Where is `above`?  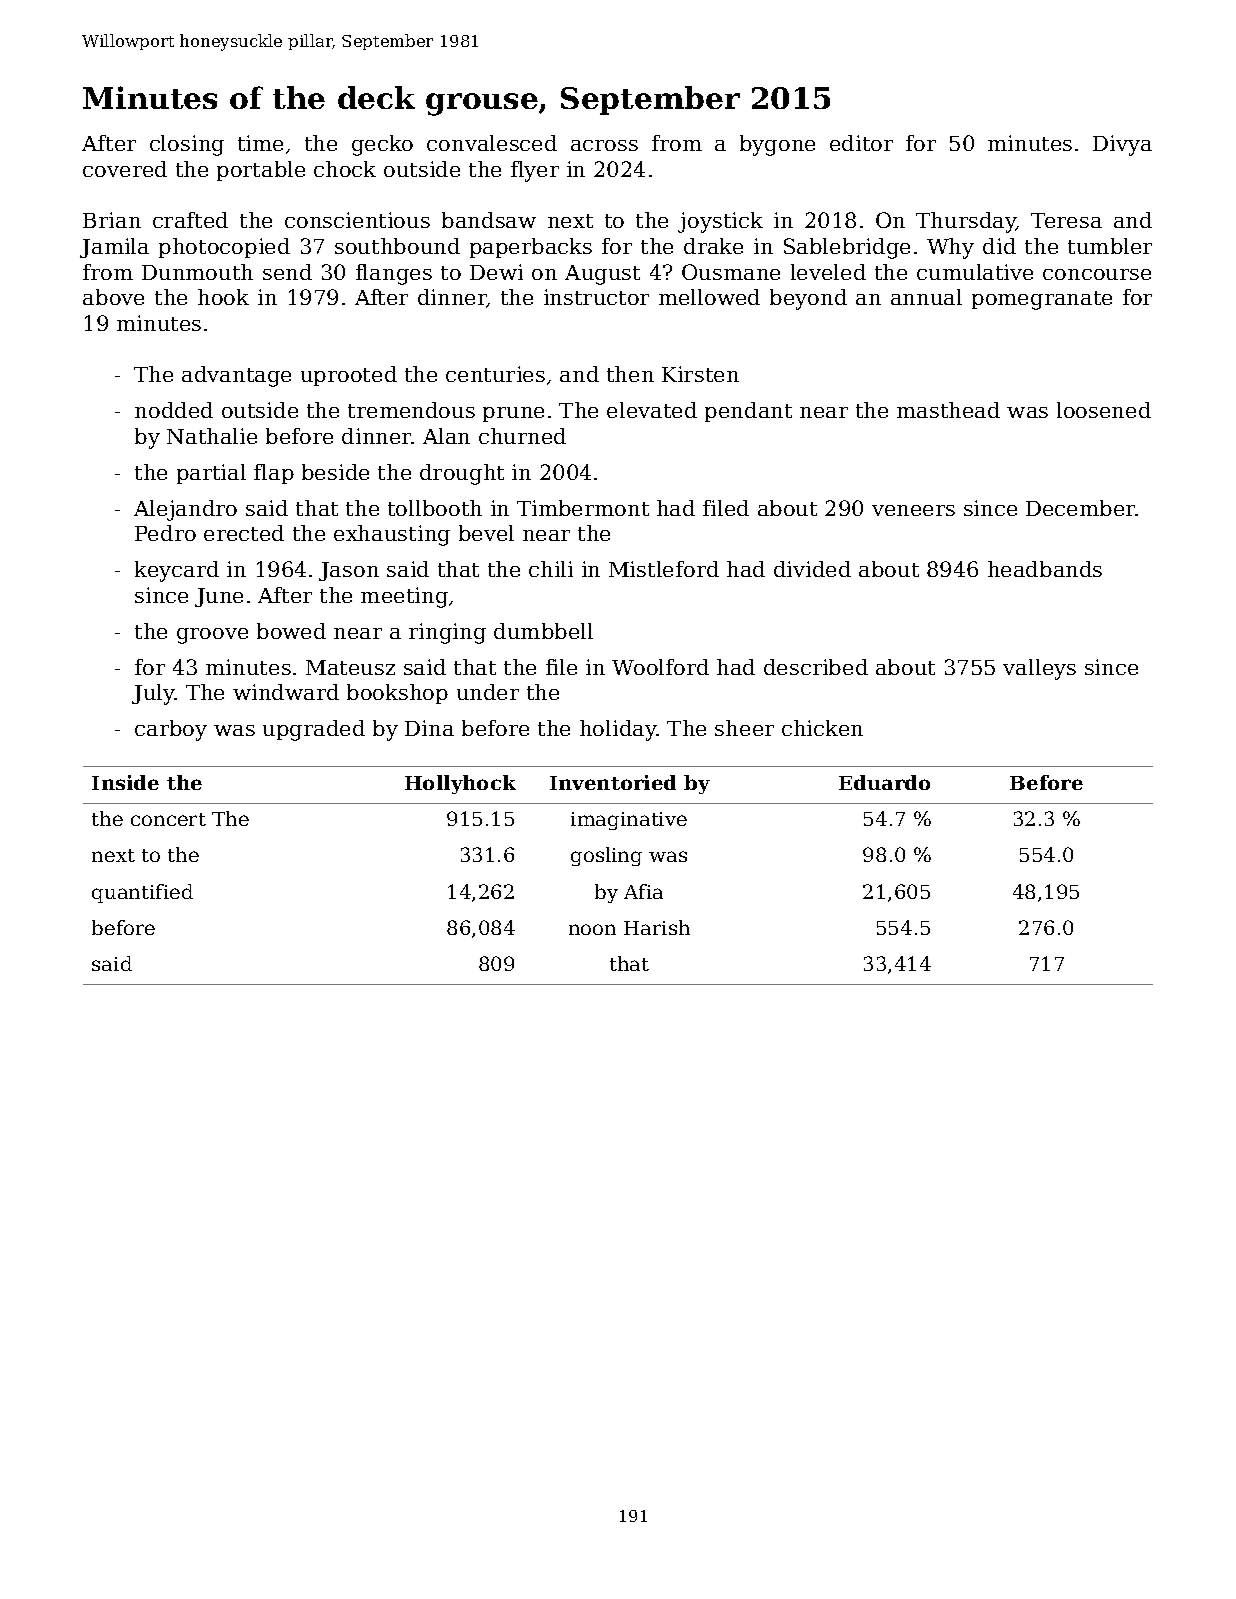 above is located at coordinates (113, 297).
